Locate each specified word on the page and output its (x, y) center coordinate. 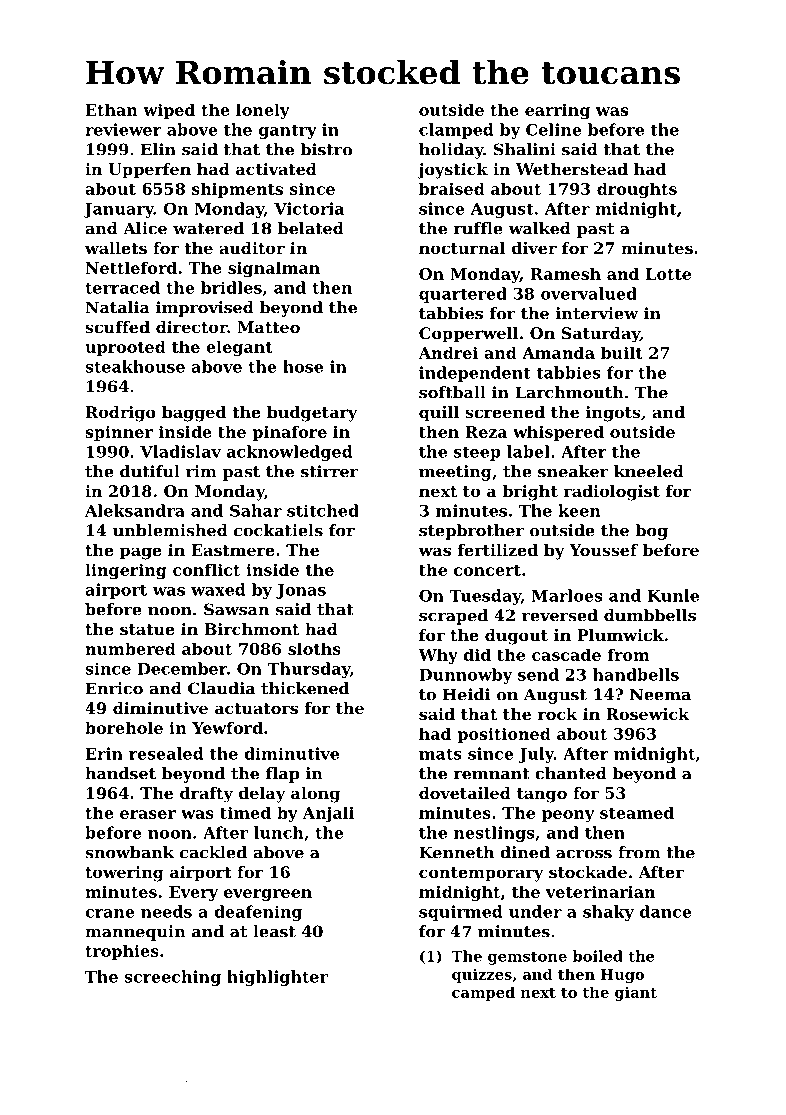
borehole (124, 727)
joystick (452, 171)
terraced (122, 287)
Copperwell (469, 335)
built (622, 352)
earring (557, 111)
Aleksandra (135, 510)
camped (483, 993)
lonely (263, 111)
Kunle (673, 595)
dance (666, 911)
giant (636, 993)
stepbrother (471, 532)
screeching (172, 978)
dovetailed (465, 793)
